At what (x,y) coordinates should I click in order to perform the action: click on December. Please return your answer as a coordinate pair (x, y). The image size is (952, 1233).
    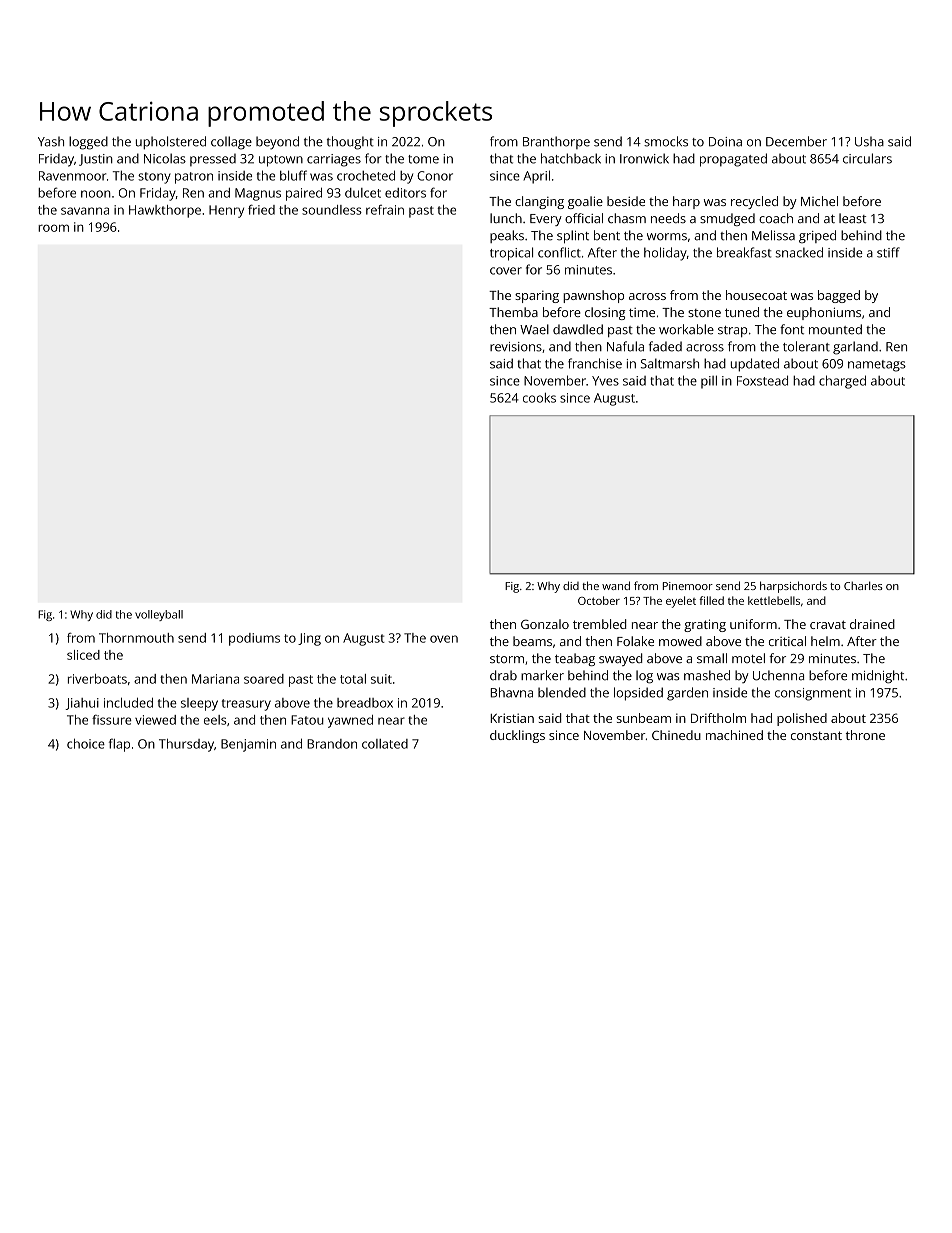
    Looking at the image, I should click on (796, 141).
